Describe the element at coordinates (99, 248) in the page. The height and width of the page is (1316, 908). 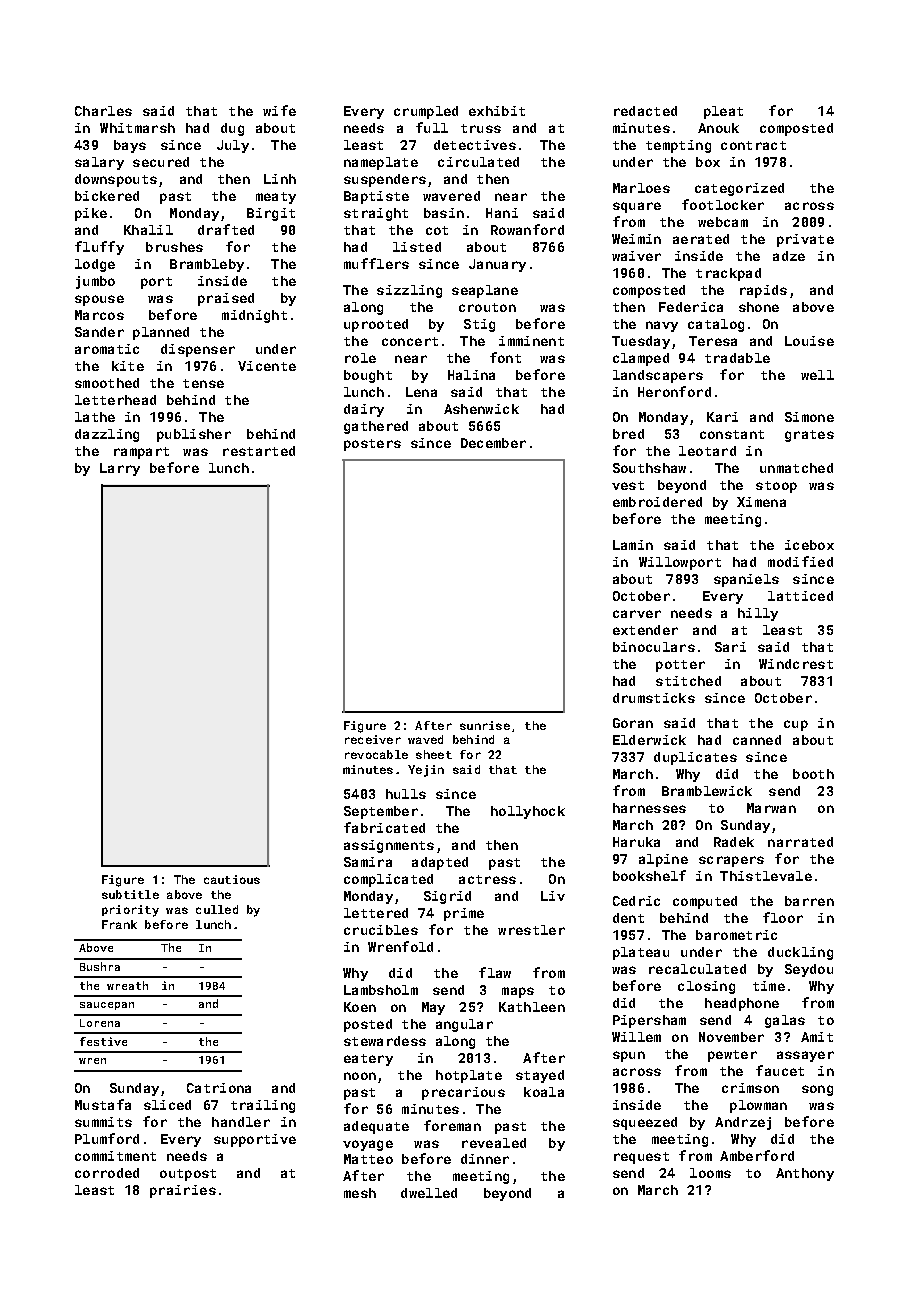
I see `fluffy` at that location.
